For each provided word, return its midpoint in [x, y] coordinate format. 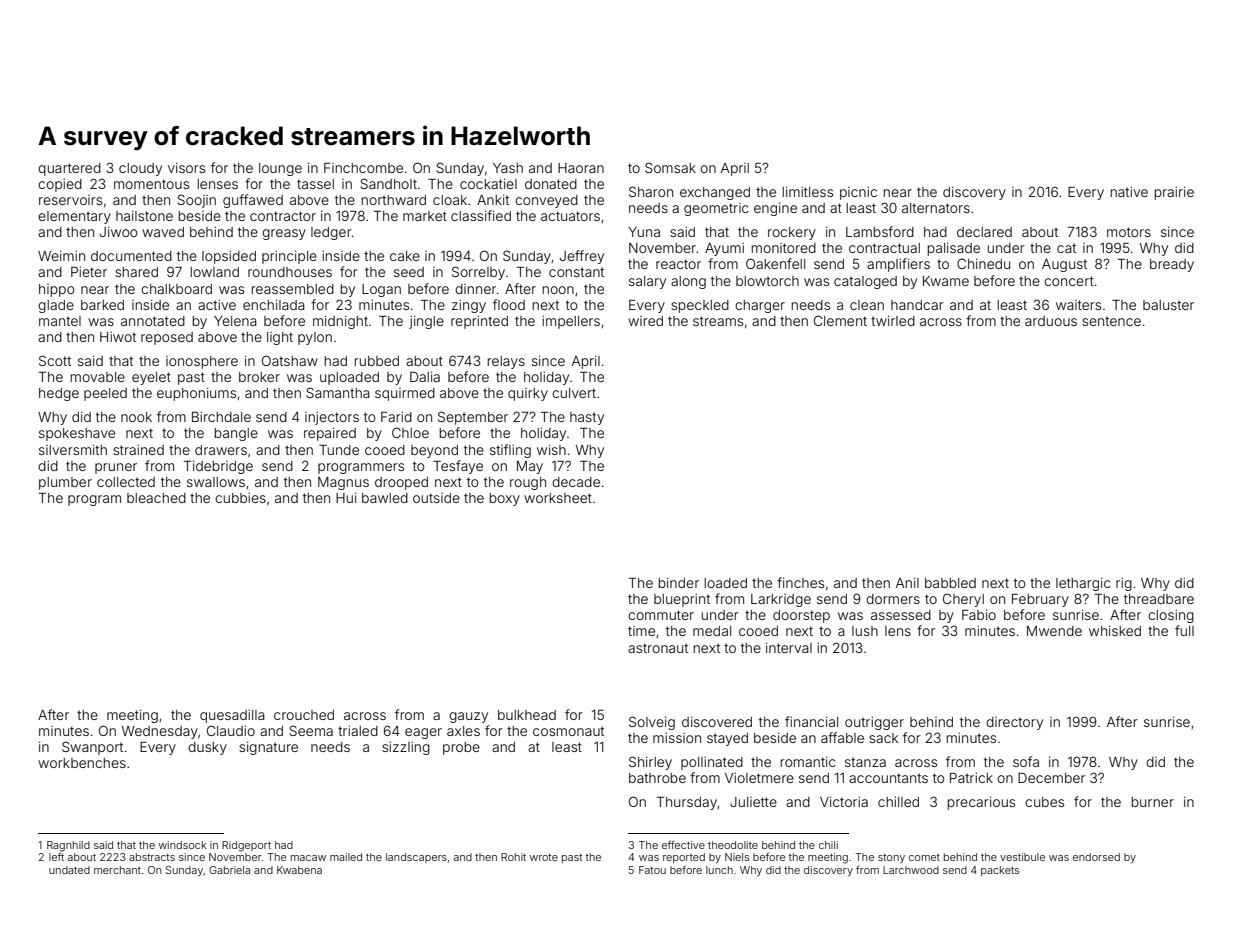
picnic [858, 193]
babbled [950, 583]
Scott [55, 360]
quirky [528, 394]
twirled [893, 321]
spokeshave [77, 434]
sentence [1111, 321]
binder [678, 583]
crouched [304, 715]
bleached [156, 498]
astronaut [658, 648]
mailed [346, 857]
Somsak [670, 167]
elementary [74, 217]
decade [576, 482]
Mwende [1054, 631]
